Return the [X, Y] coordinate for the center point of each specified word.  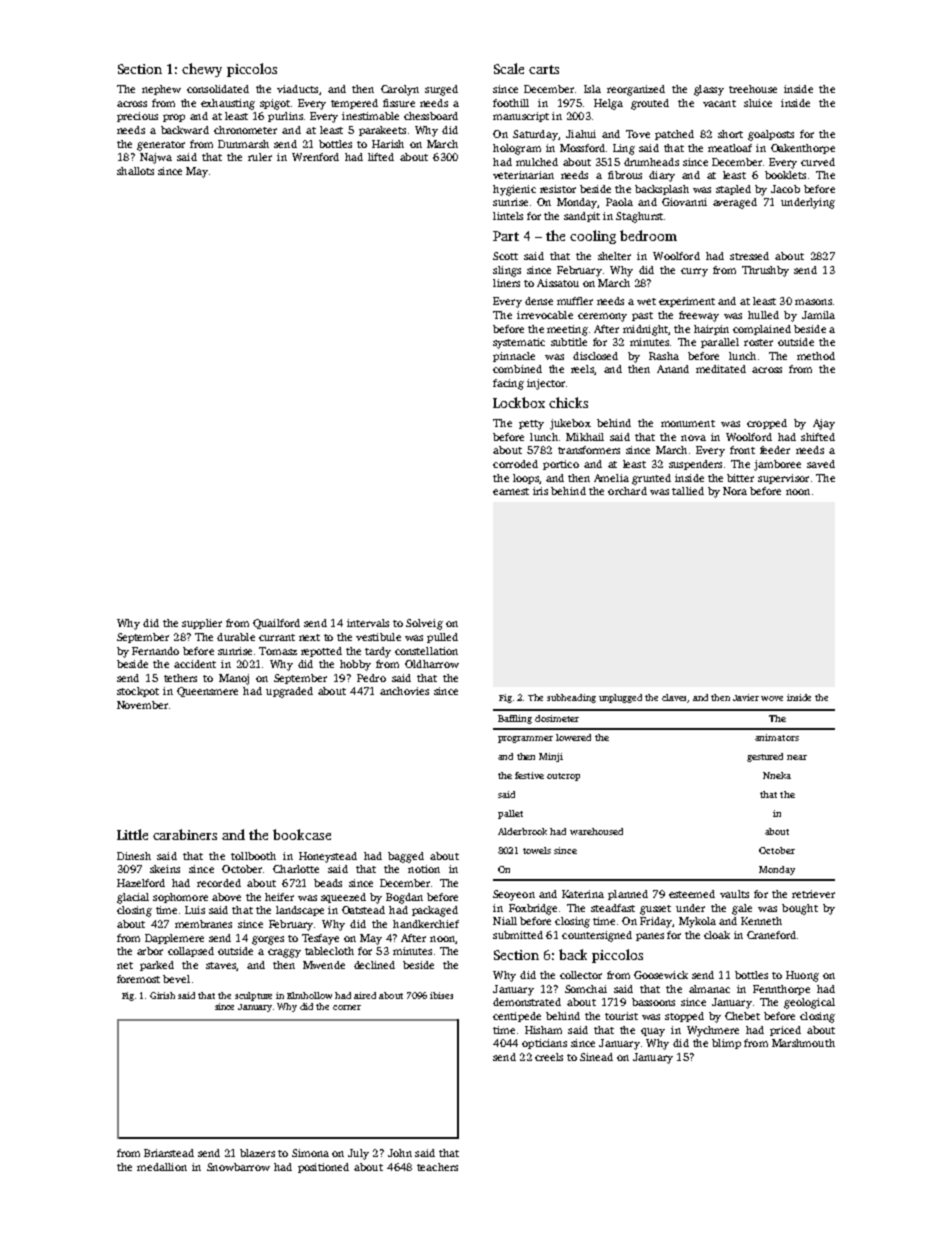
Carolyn [400, 90]
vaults [734, 894]
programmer [525, 739]
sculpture [253, 996]
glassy [709, 90]
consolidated [218, 89]
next [309, 637]
